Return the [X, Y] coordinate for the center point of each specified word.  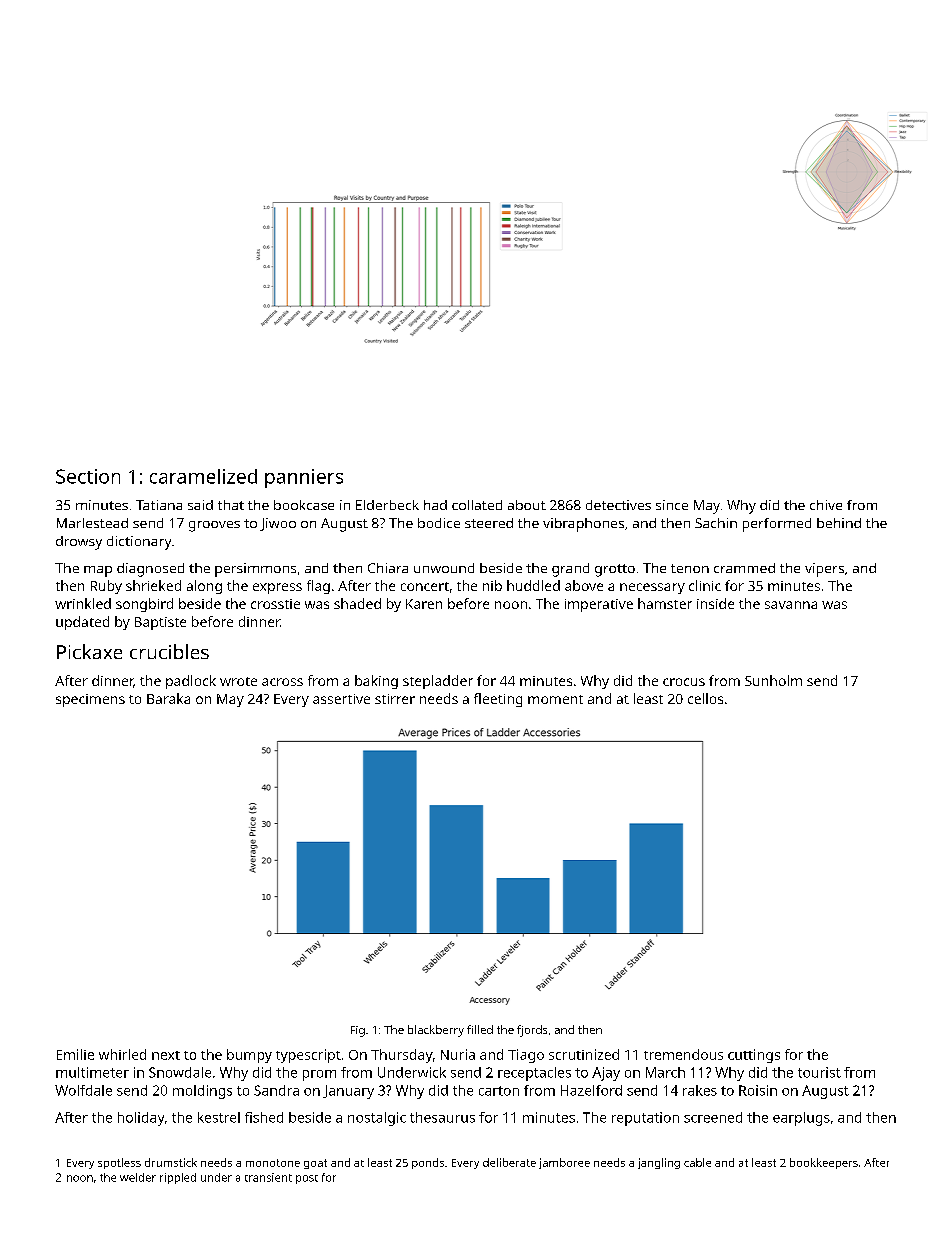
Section [88, 476]
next [166, 1055]
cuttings [754, 1056]
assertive [341, 699]
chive [826, 505]
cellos [705, 698]
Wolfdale [83, 1090]
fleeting [498, 700]
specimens [90, 700]
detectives [618, 505]
